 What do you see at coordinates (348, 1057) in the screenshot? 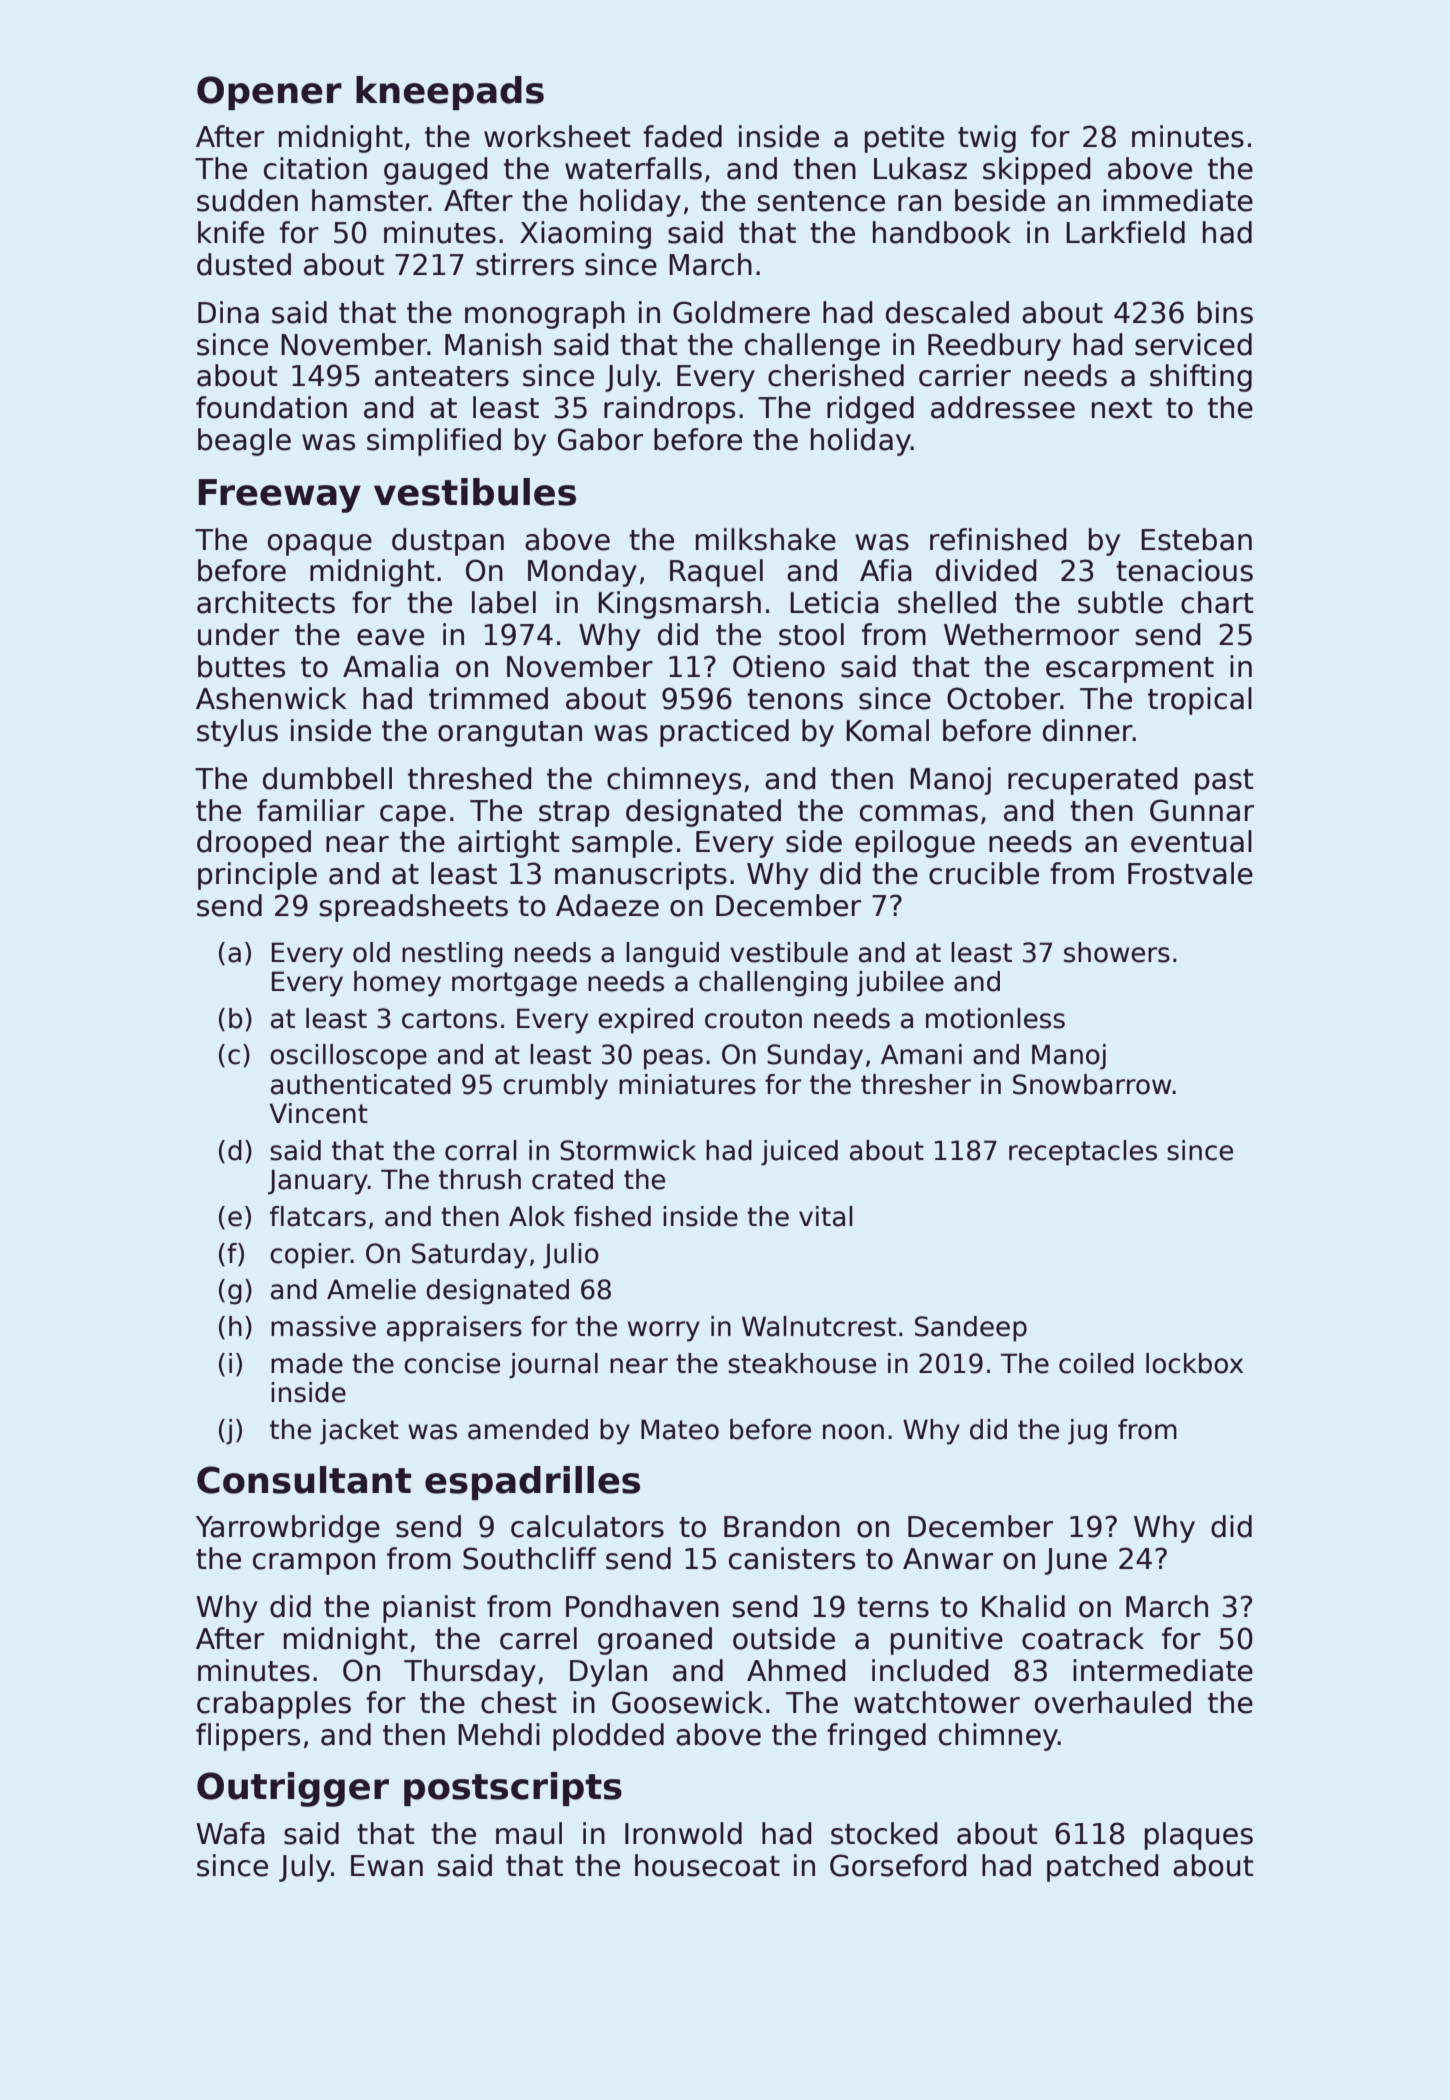
I see `oscilloscope` at bounding box center [348, 1057].
